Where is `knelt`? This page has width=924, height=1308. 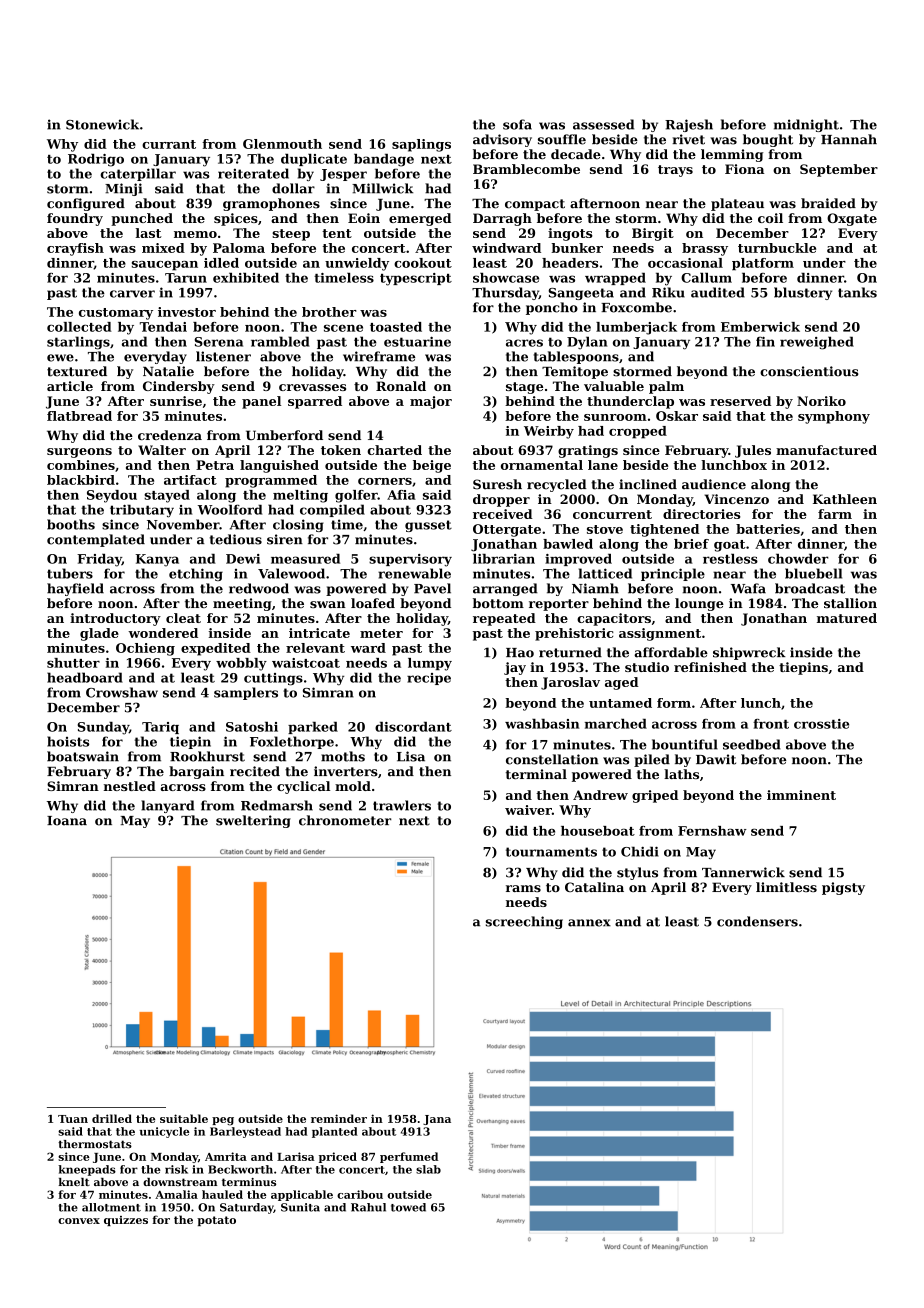 knelt is located at coordinates (74, 1182).
